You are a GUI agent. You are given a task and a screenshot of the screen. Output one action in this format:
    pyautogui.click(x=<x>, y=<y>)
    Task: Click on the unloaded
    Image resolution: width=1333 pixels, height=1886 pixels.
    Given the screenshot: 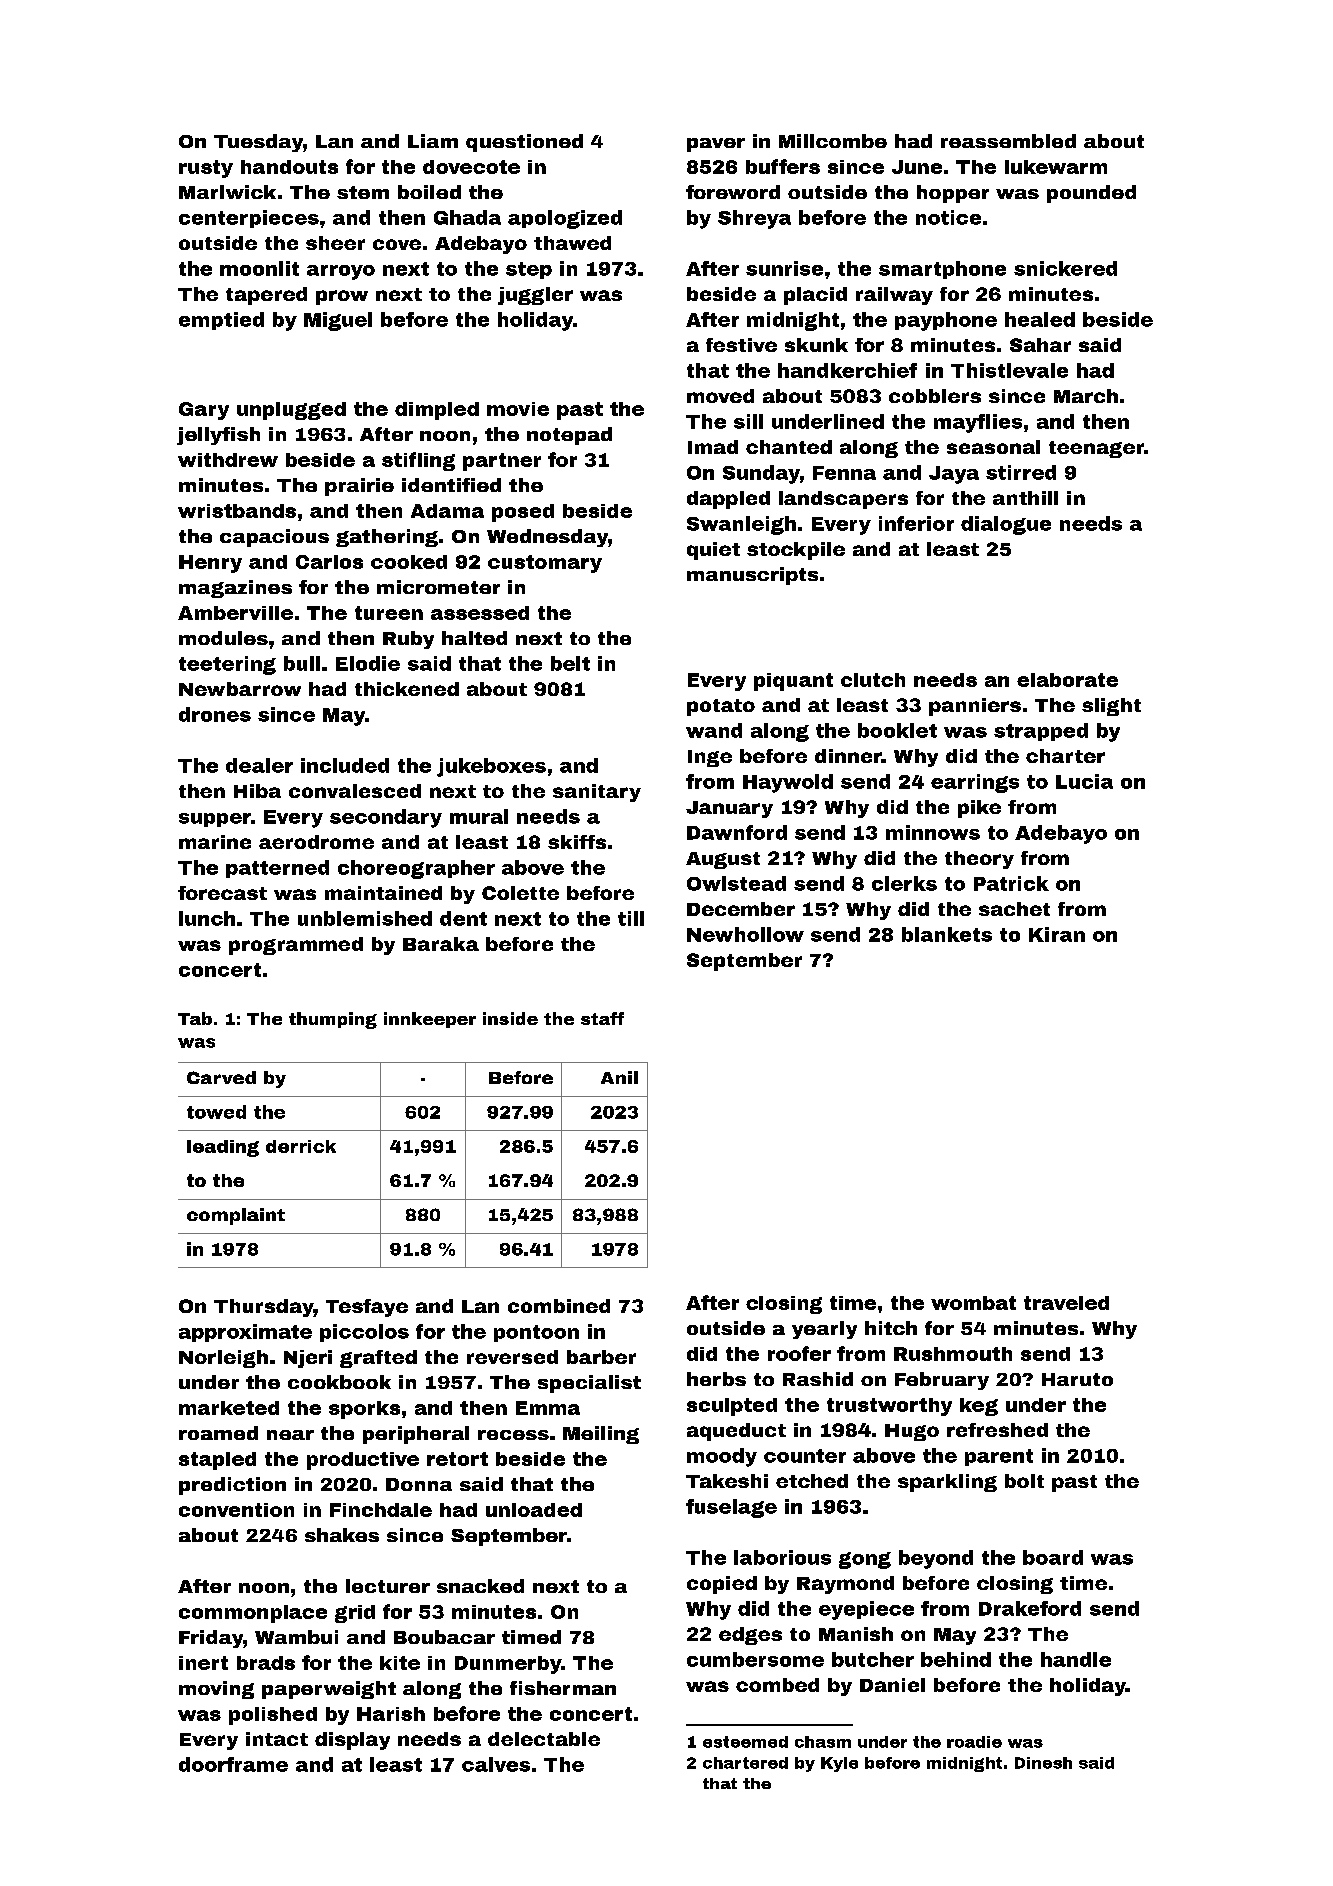 What is the action you would take?
    pyautogui.click(x=534, y=1510)
